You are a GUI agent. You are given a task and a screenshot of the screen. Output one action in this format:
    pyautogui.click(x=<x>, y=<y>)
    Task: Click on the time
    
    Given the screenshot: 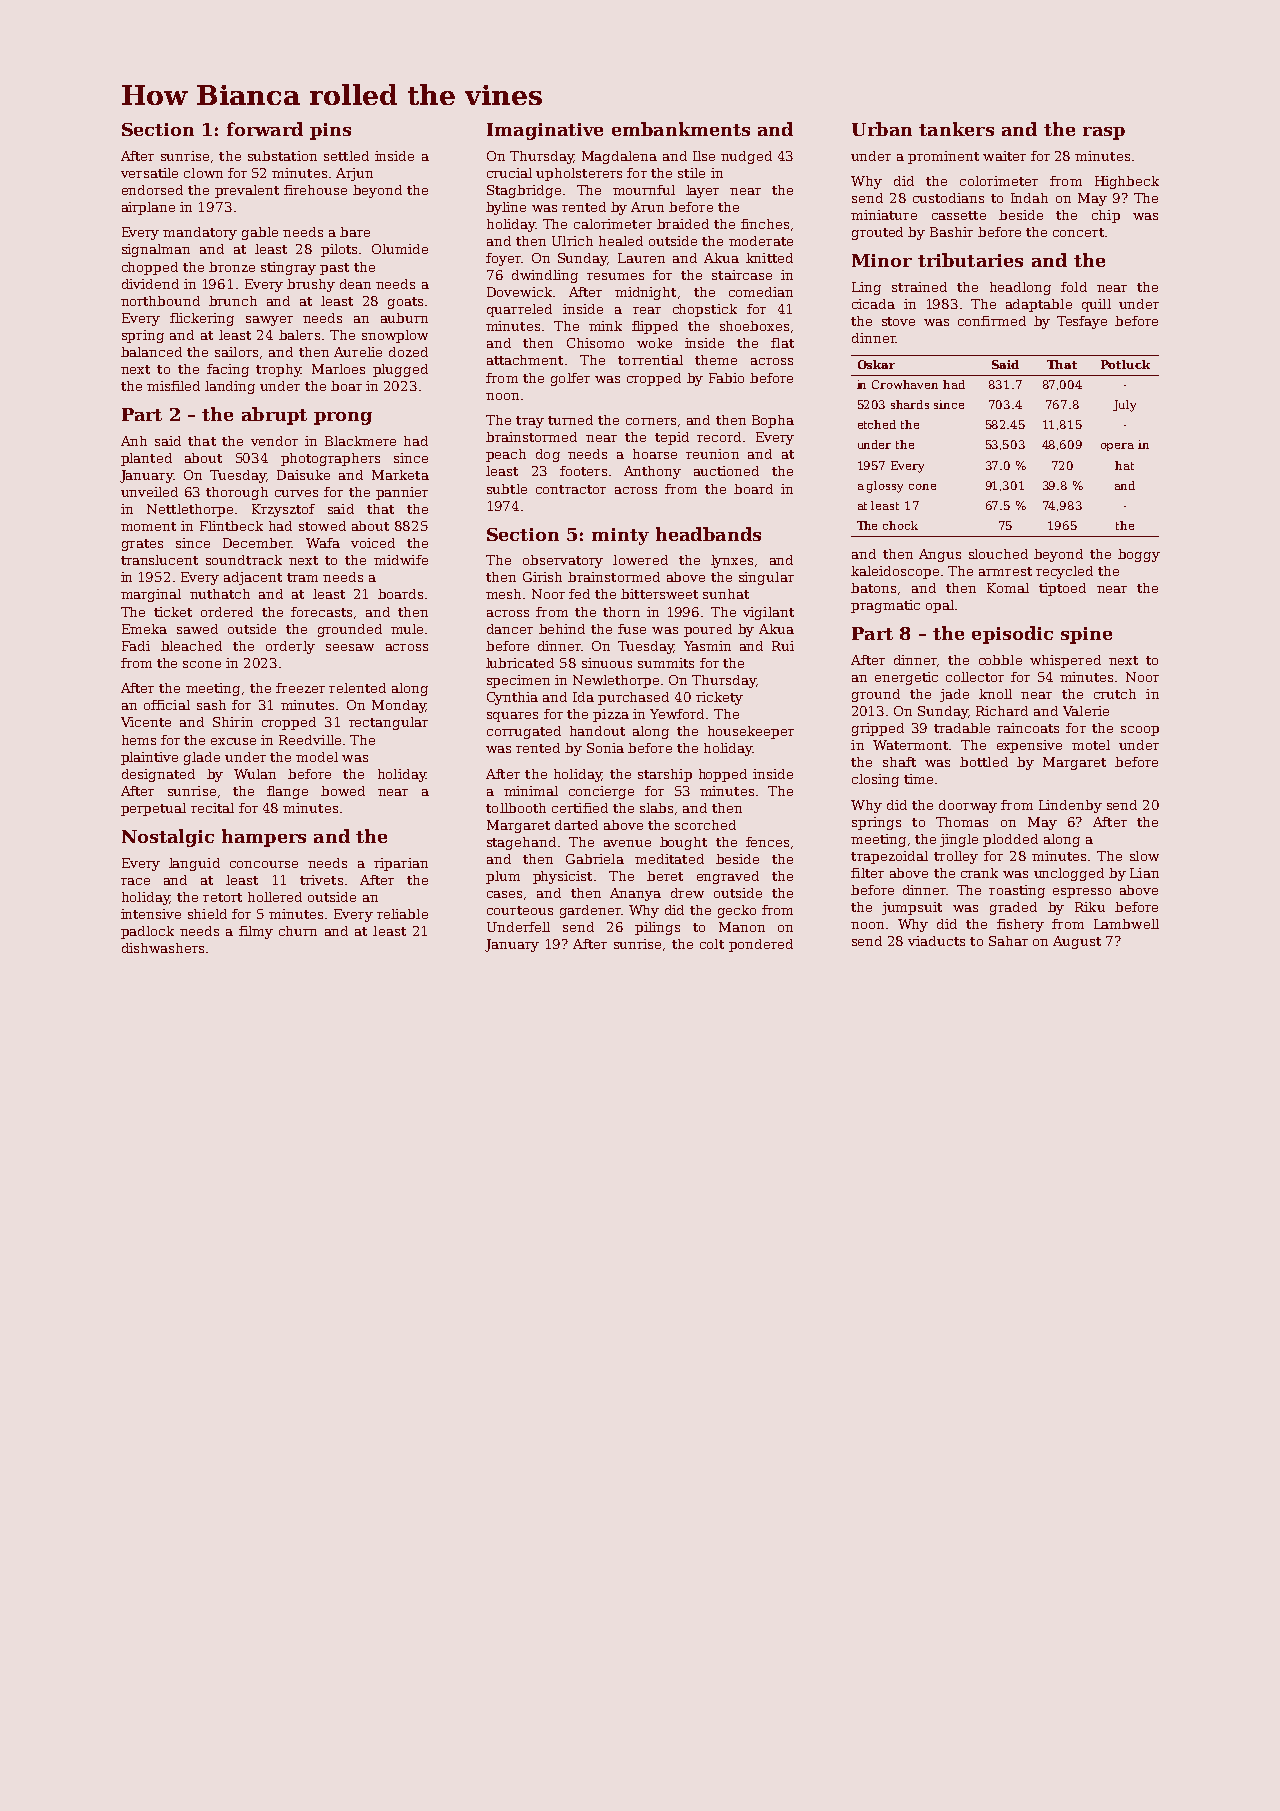 What is the action you would take?
    pyautogui.click(x=918, y=779)
